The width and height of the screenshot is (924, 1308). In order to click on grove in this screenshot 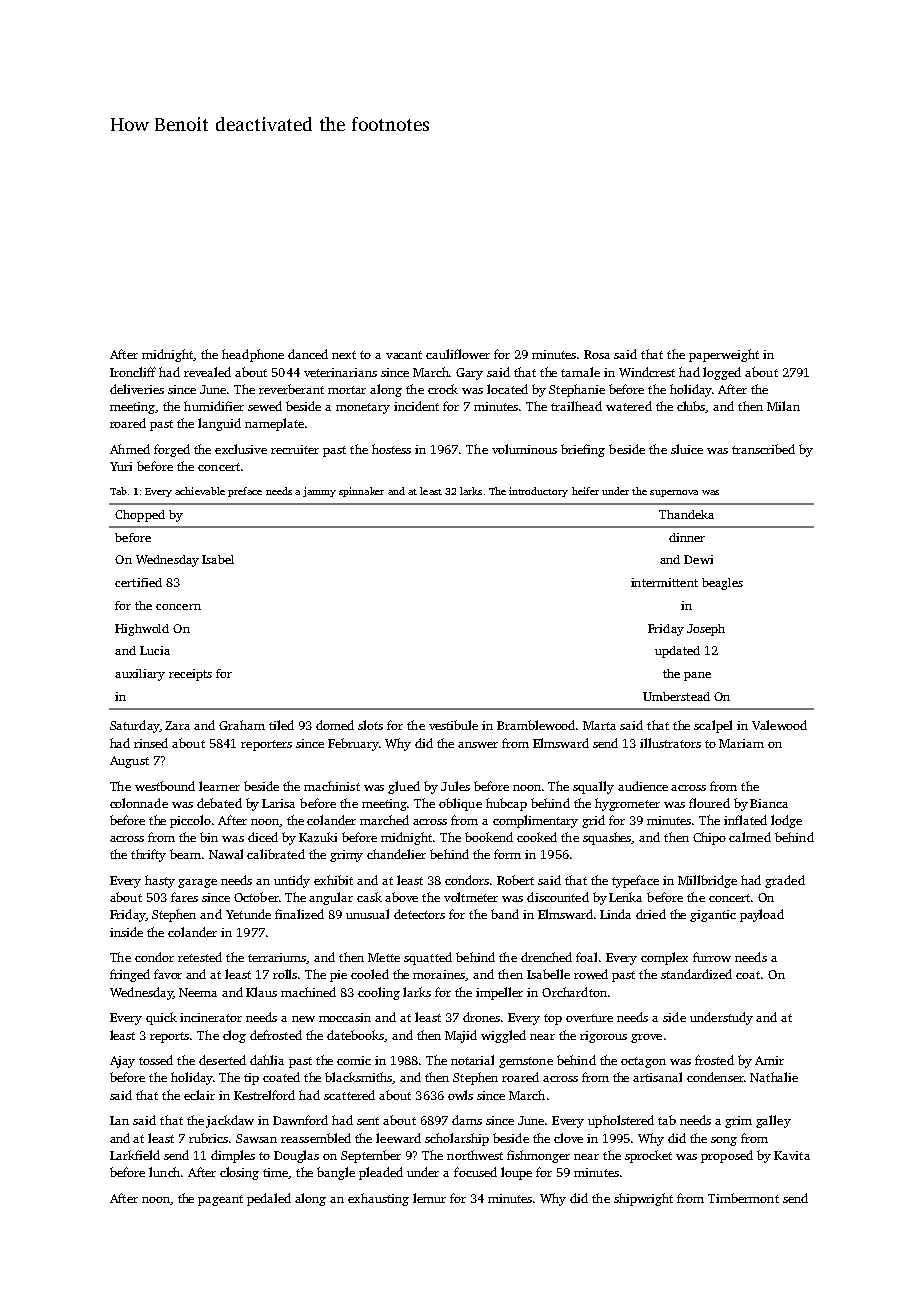, I will do `click(646, 1038)`.
